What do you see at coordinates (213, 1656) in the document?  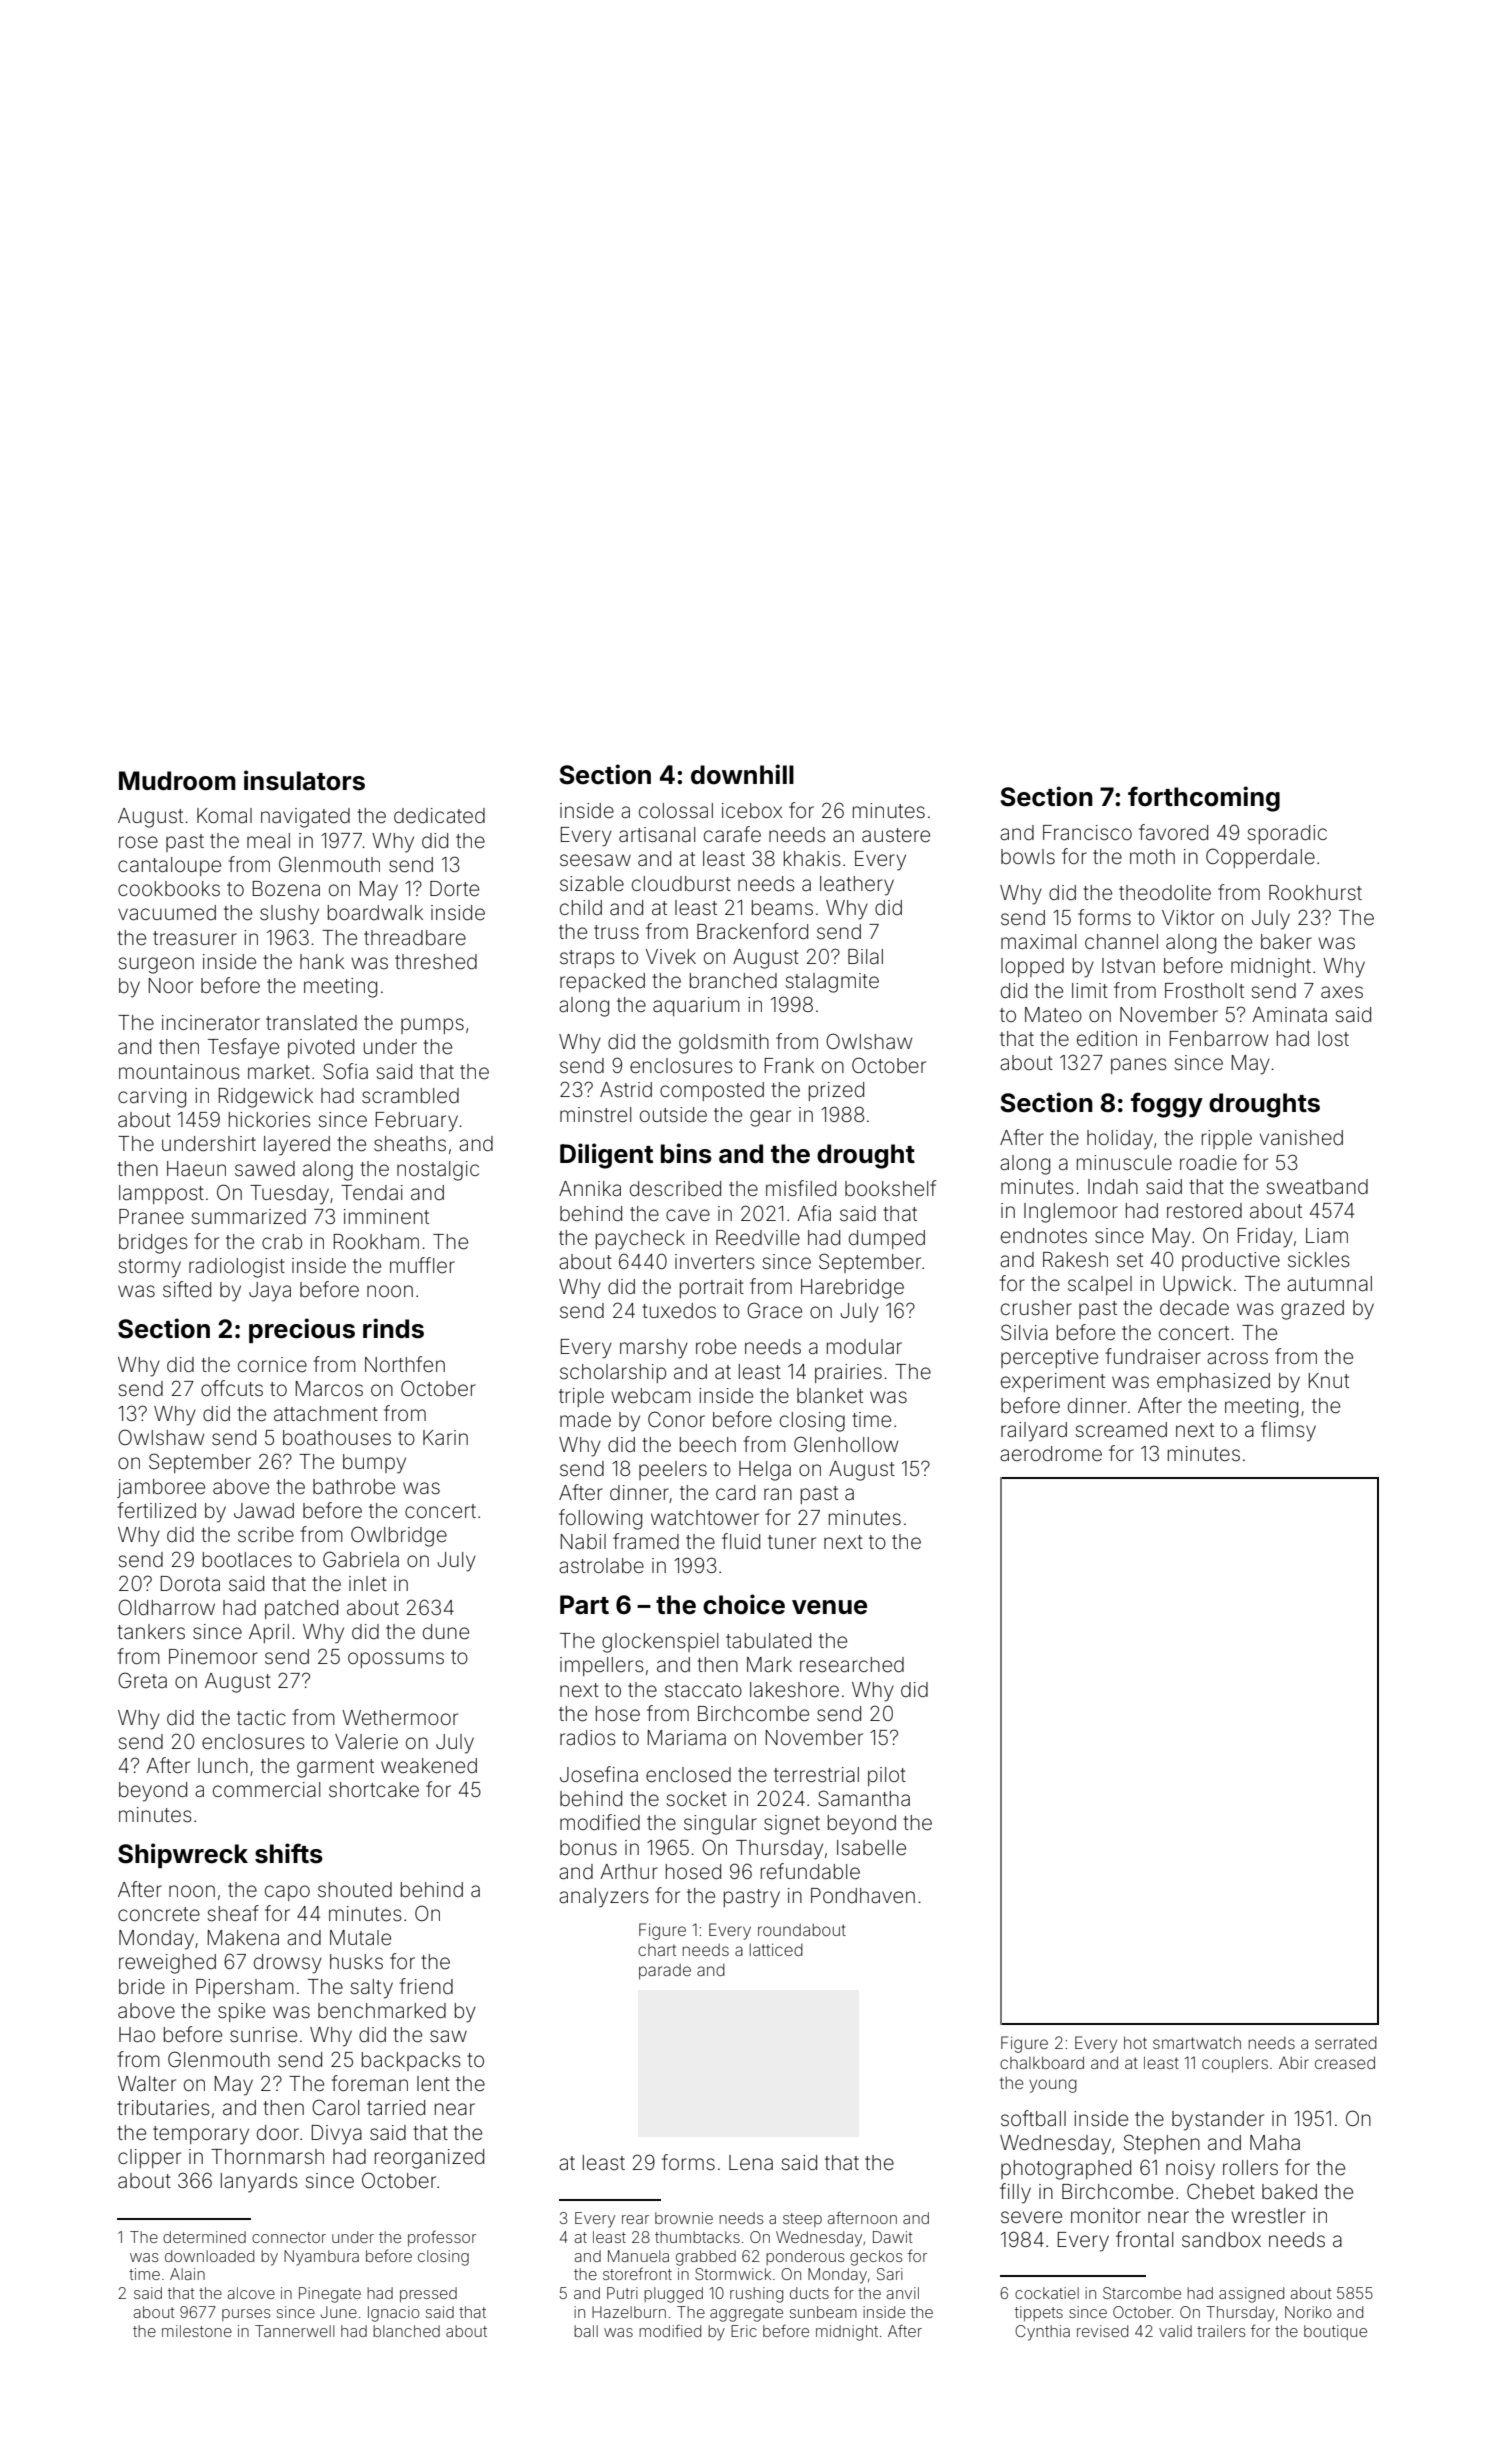 I see `Pinemoor` at bounding box center [213, 1656].
